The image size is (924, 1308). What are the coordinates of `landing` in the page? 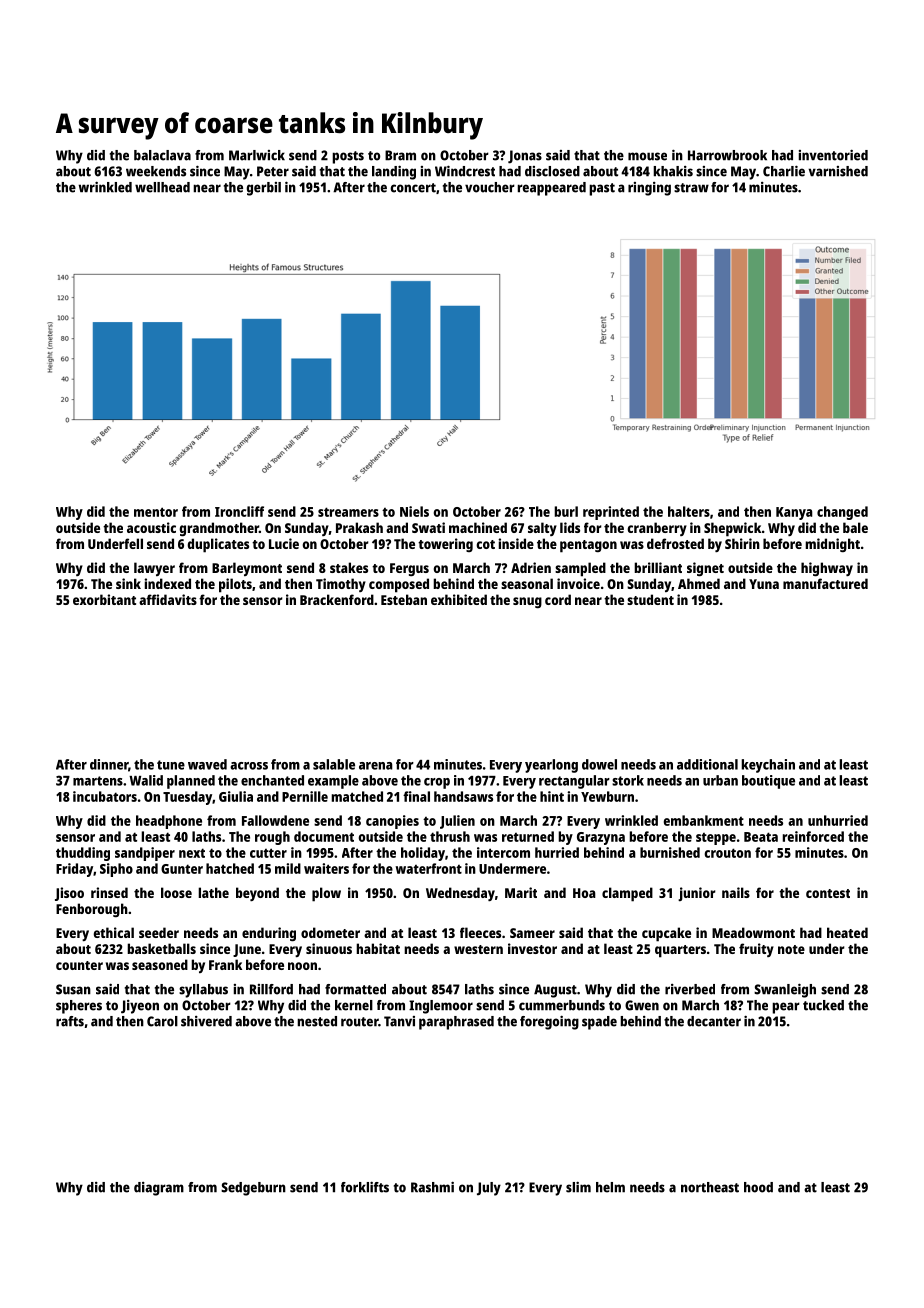 It's located at (394, 172).
